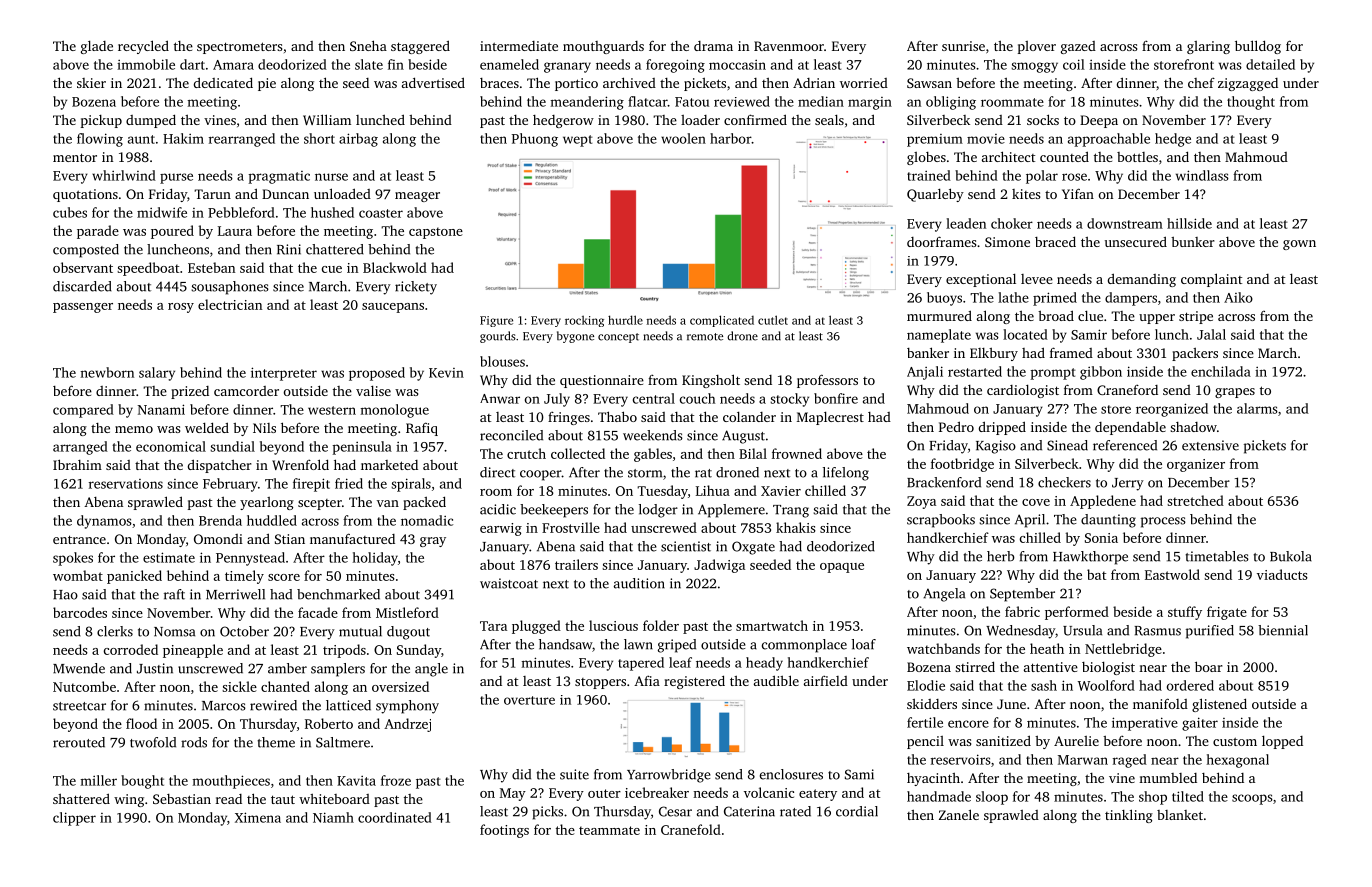  What do you see at coordinates (155, 668) in the screenshot?
I see `Justin` at bounding box center [155, 668].
